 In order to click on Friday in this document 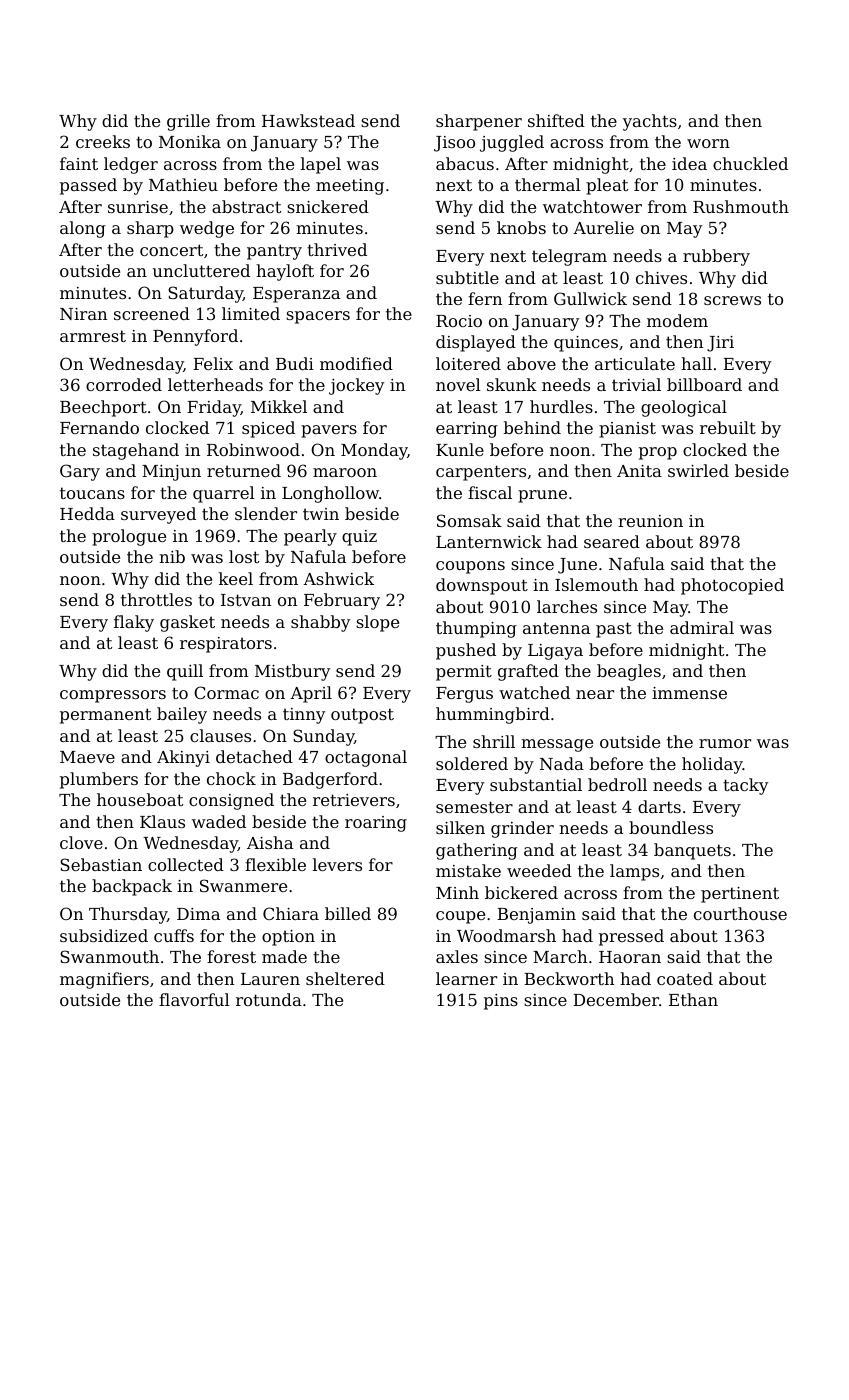, I will do `click(214, 408)`.
